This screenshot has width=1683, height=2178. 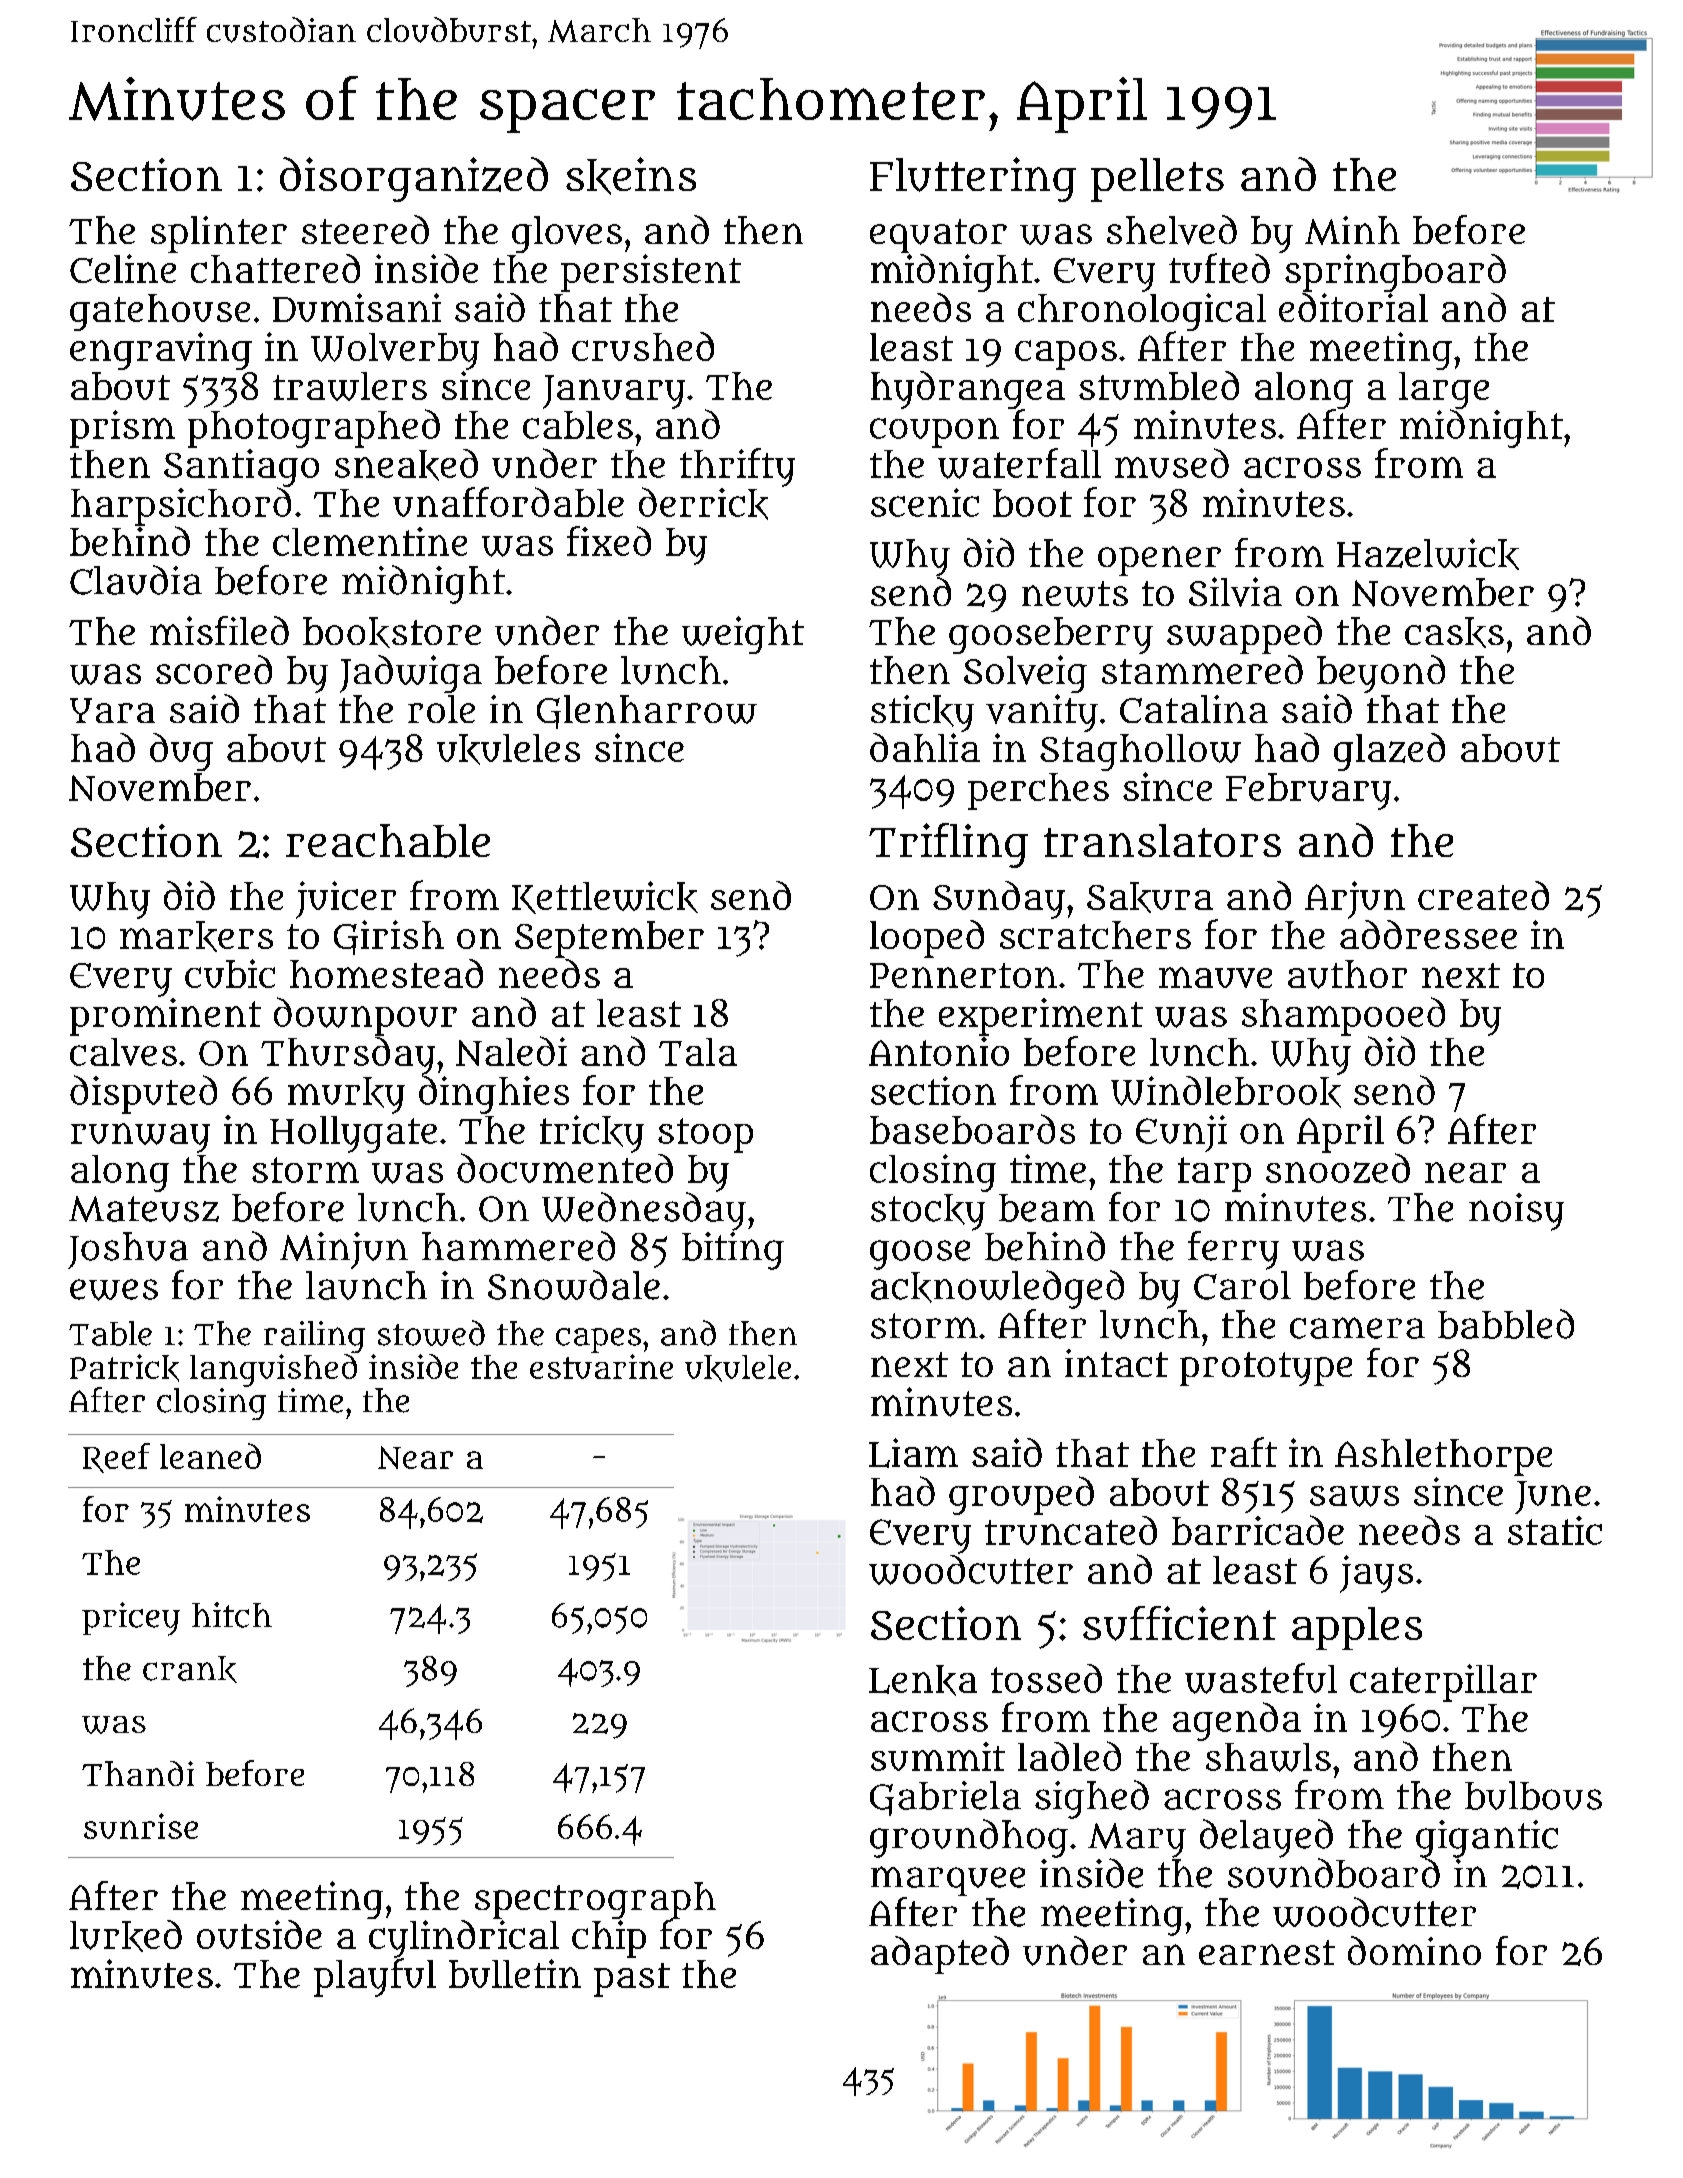 What do you see at coordinates (1357, 1628) in the screenshot?
I see `apples` at bounding box center [1357, 1628].
